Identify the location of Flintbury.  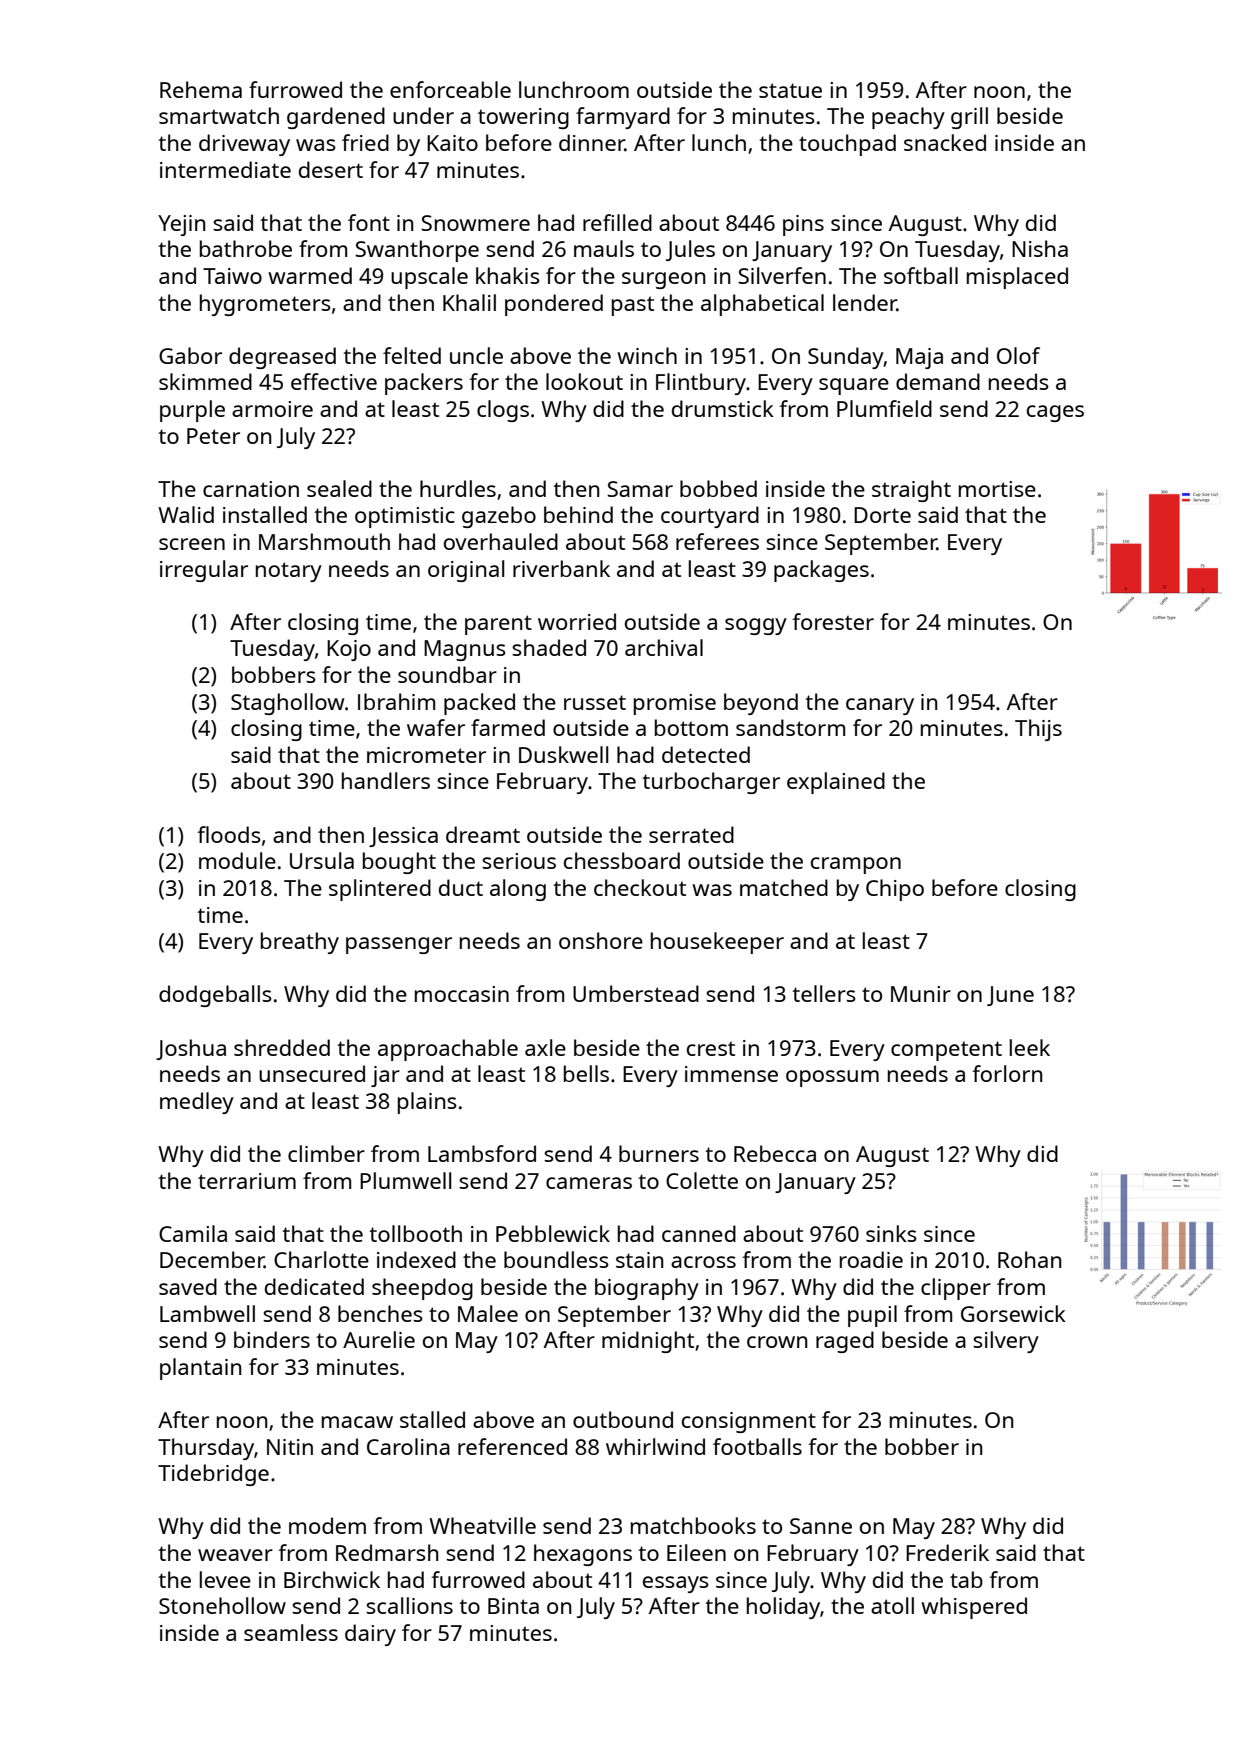
(701, 384).
